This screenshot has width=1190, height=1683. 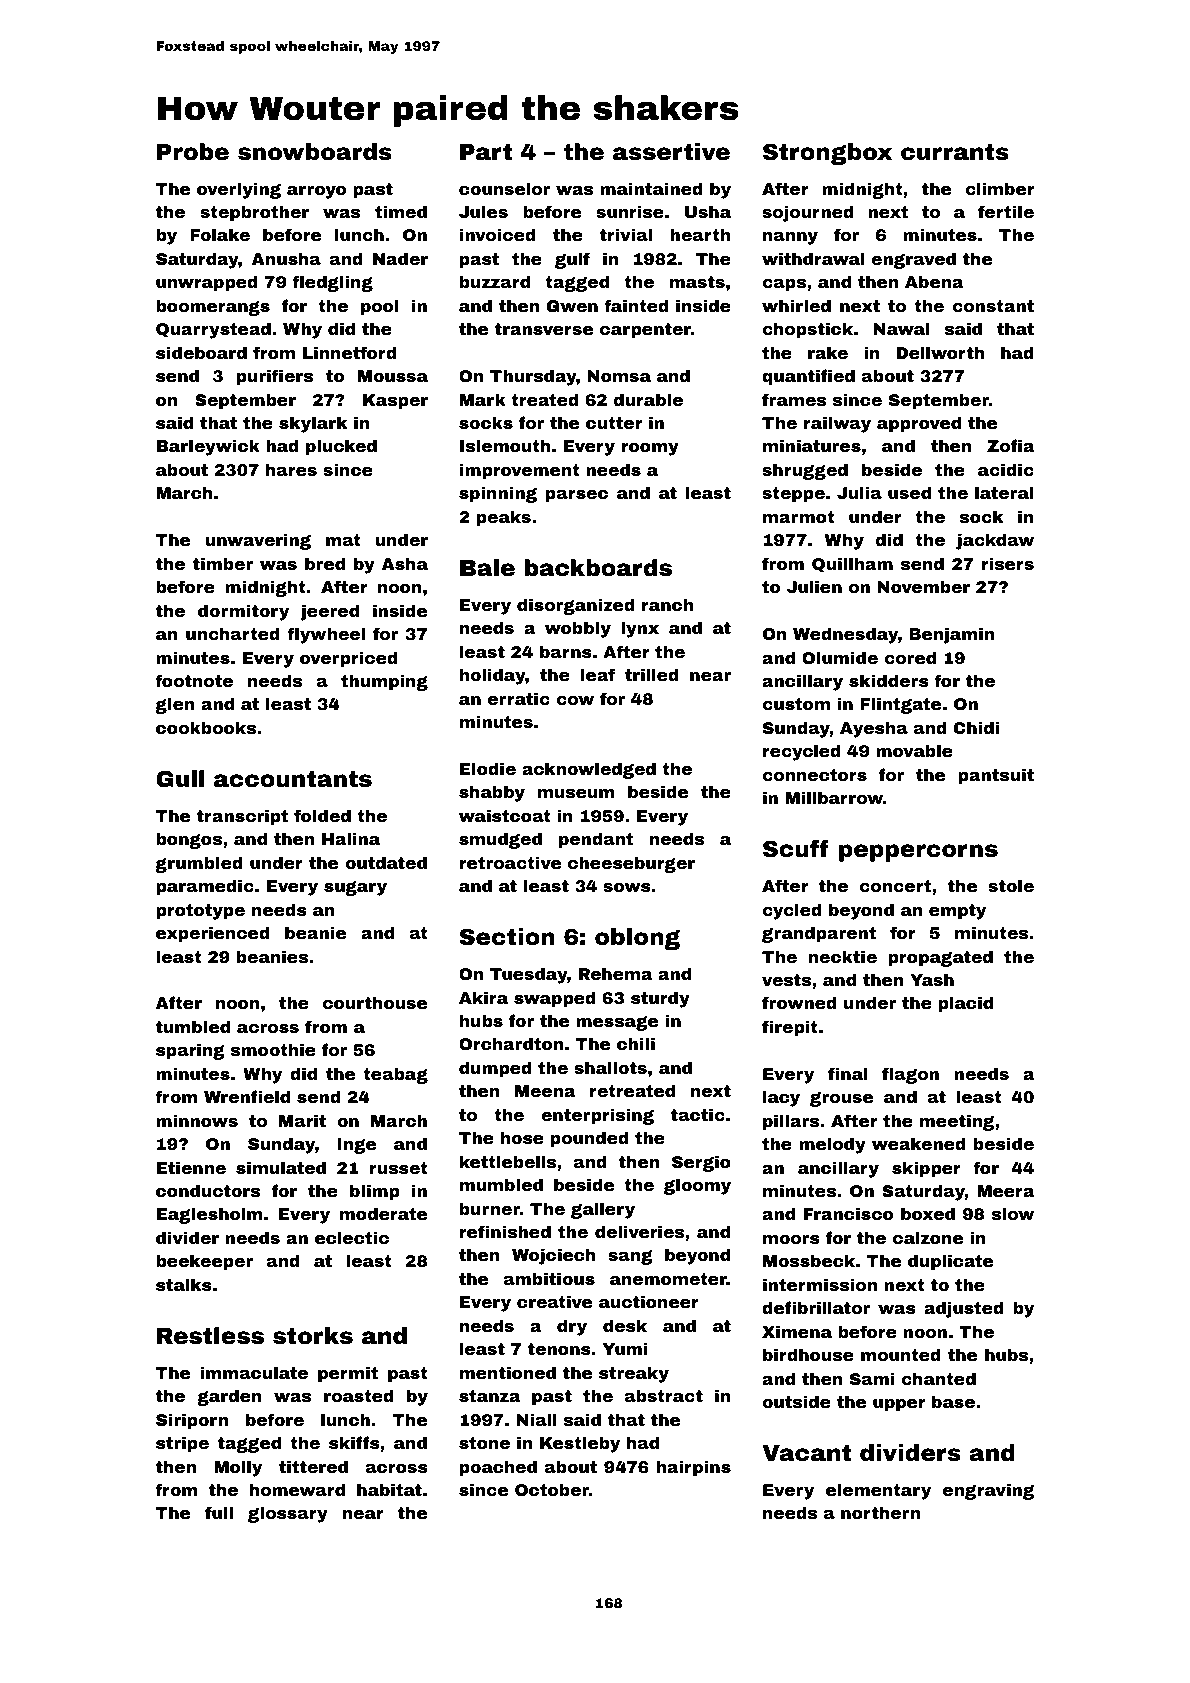 What do you see at coordinates (504, 518) in the screenshot?
I see `peaks` at bounding box center [504, 518].
